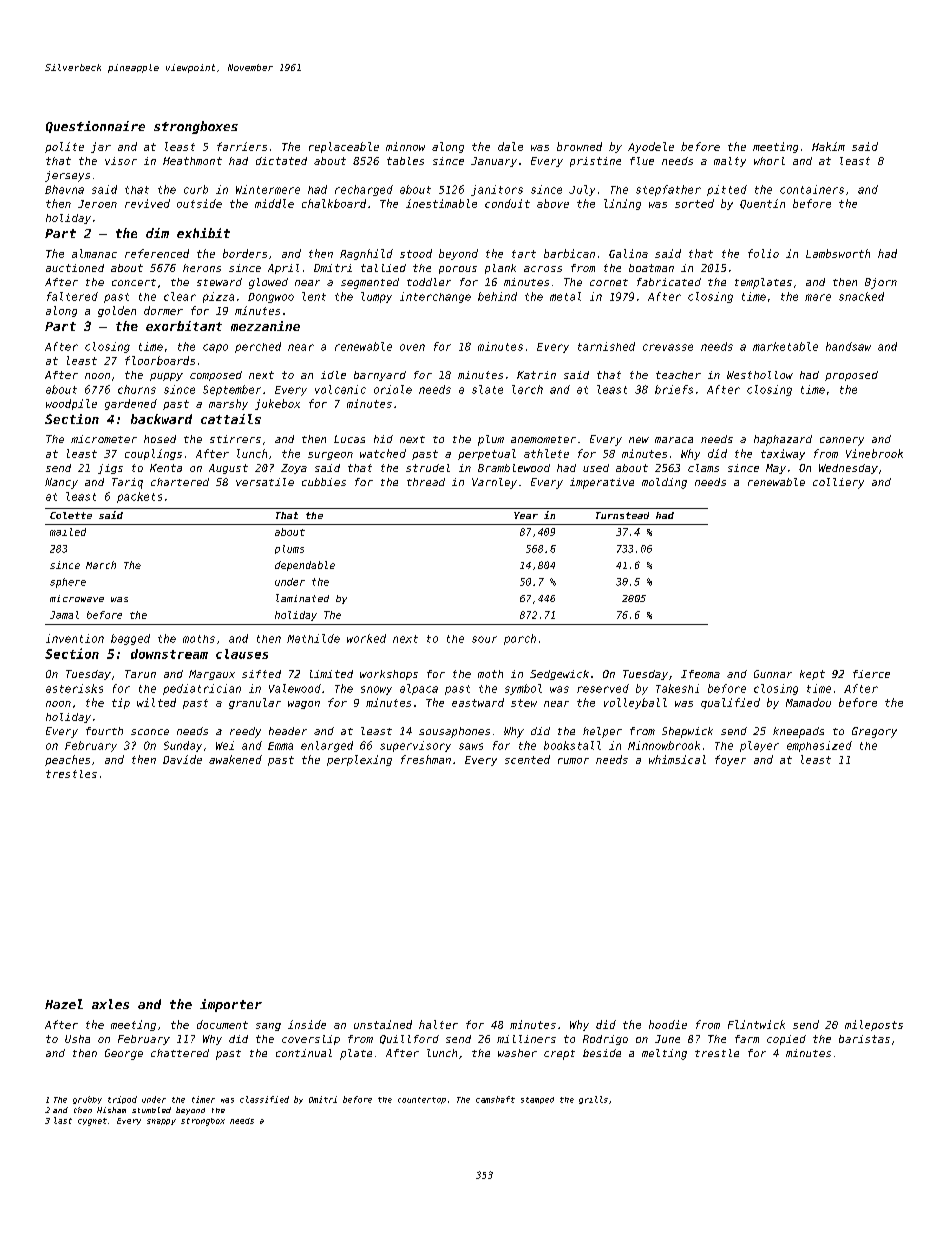 The width and height of the screenshot is (952, 1233). What do you see at coordinates (344, 147) in the screenshot?
I see `replaceable` at bounding box center [344, 147].
